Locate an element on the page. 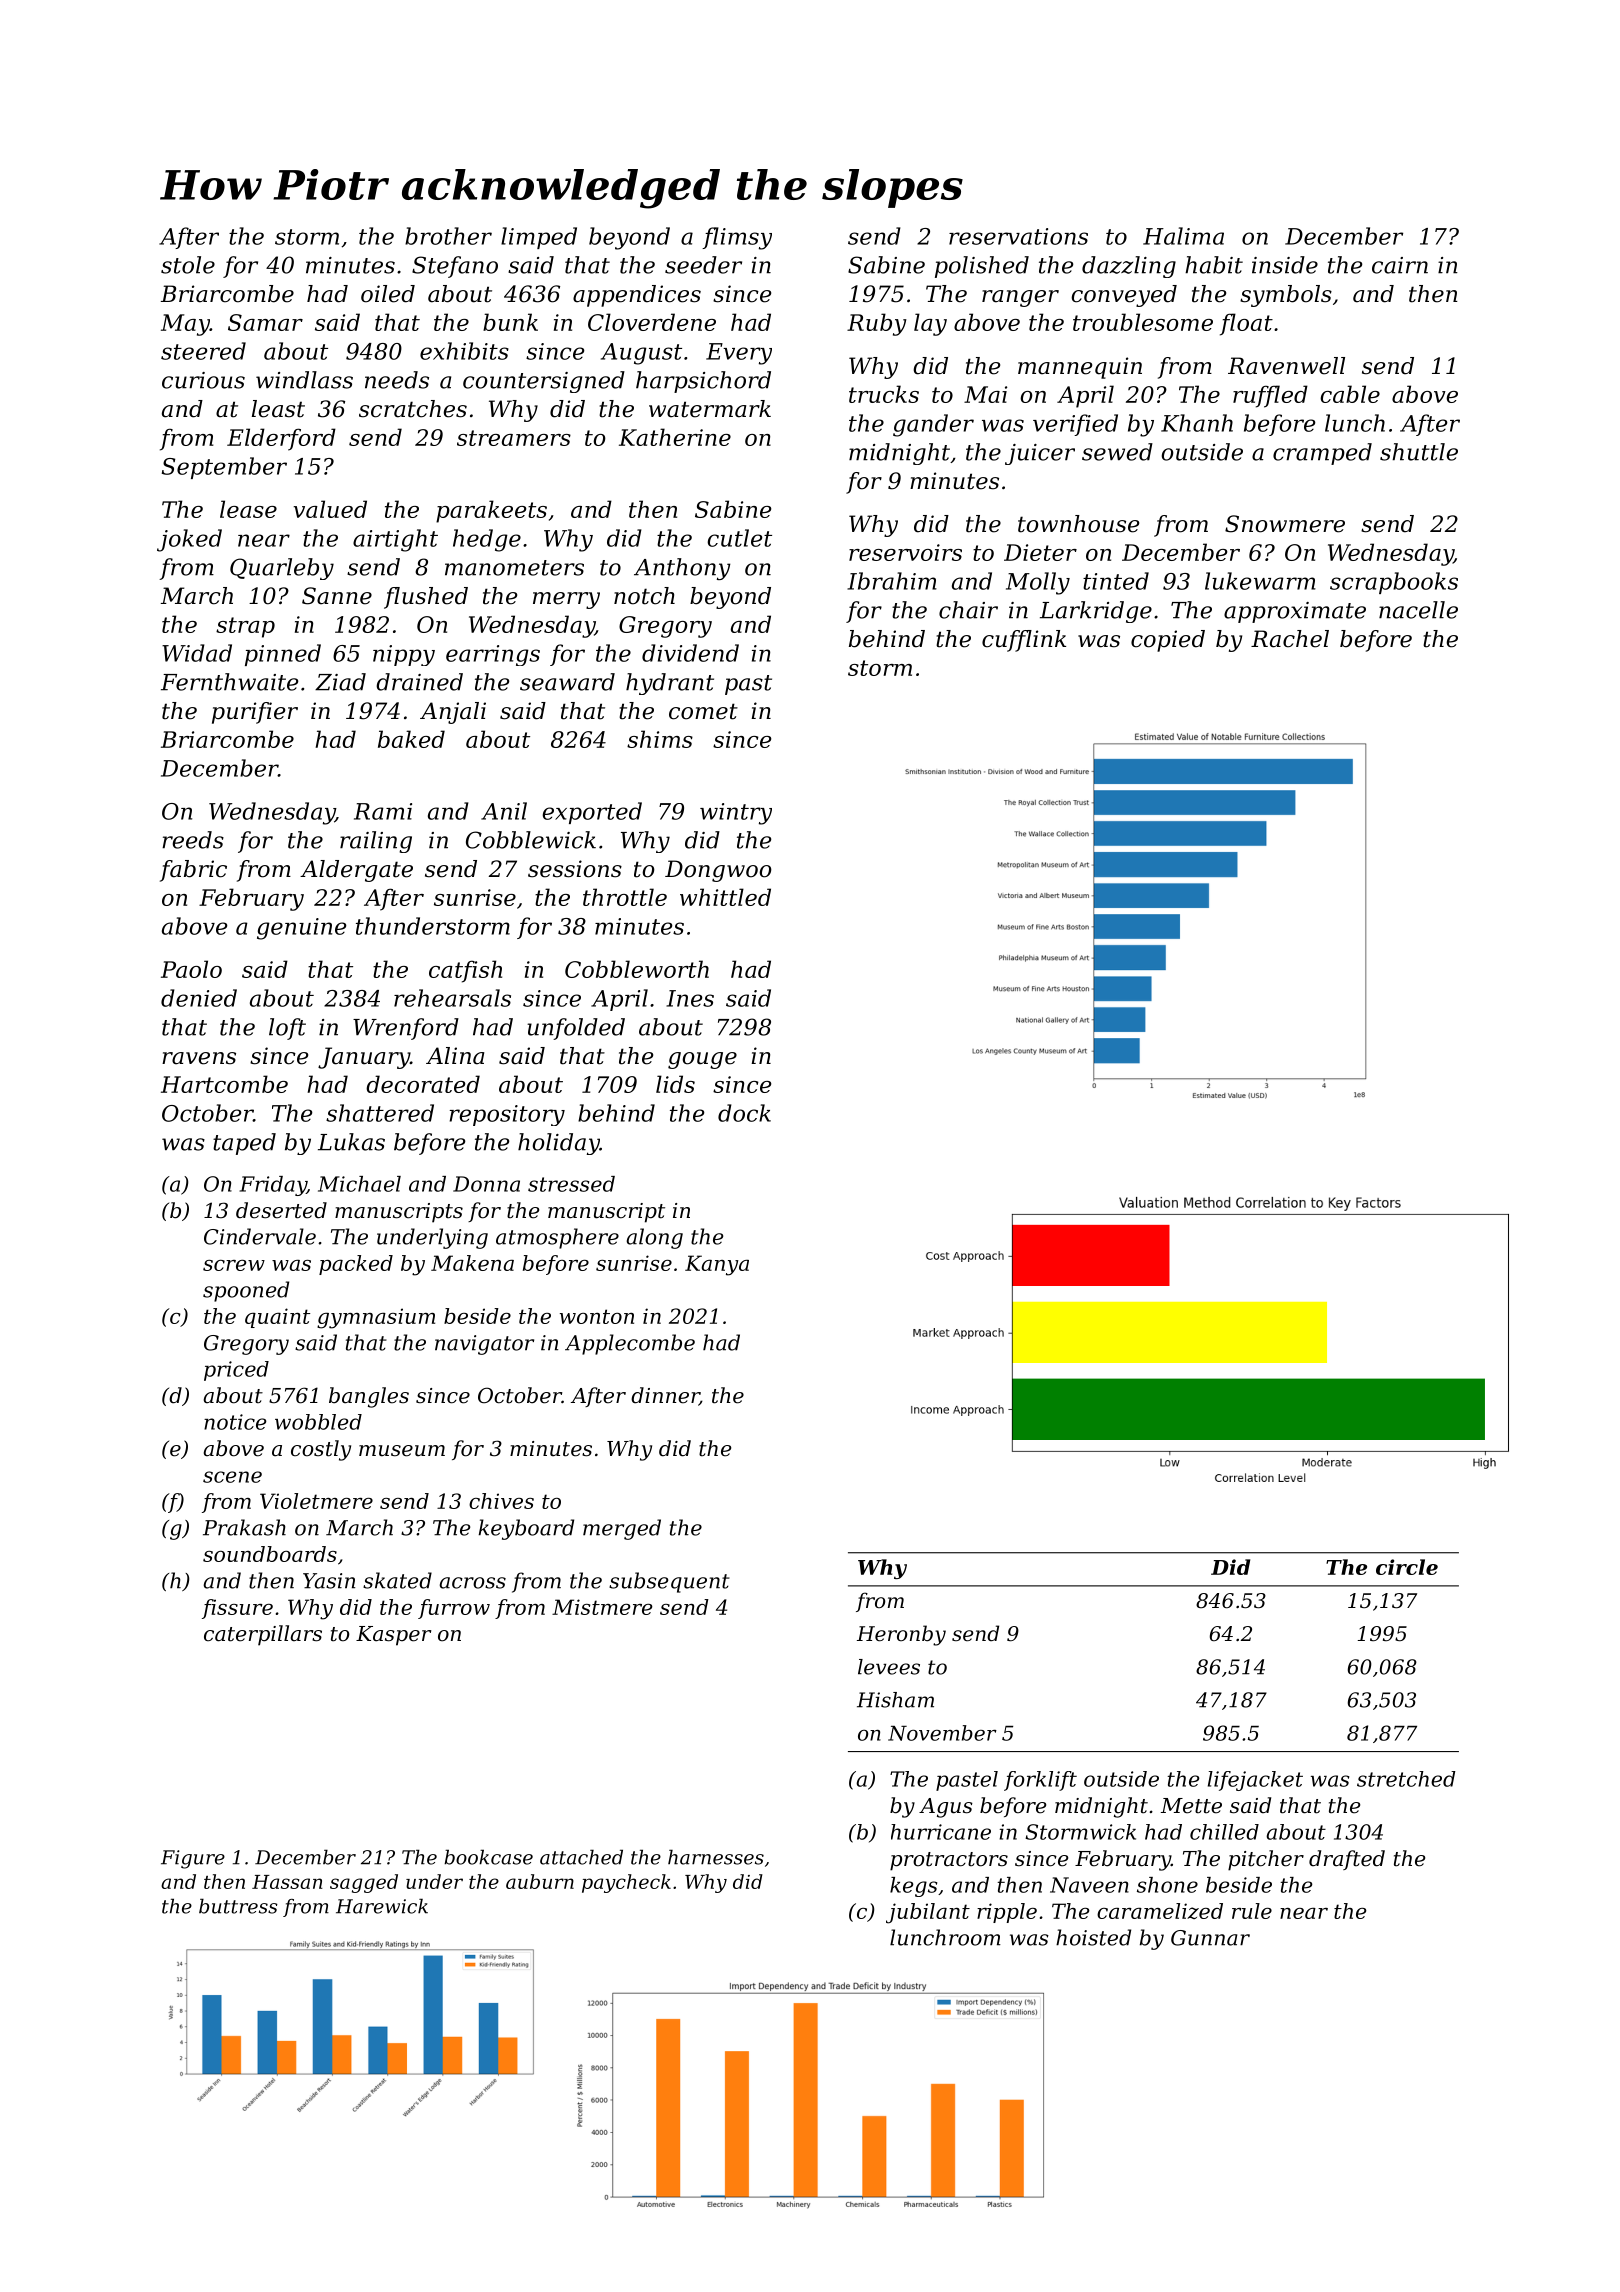 Image resolution: width=1620 pixels, height=2292 pixels. shattered is located at coordinates (380, 1113).
